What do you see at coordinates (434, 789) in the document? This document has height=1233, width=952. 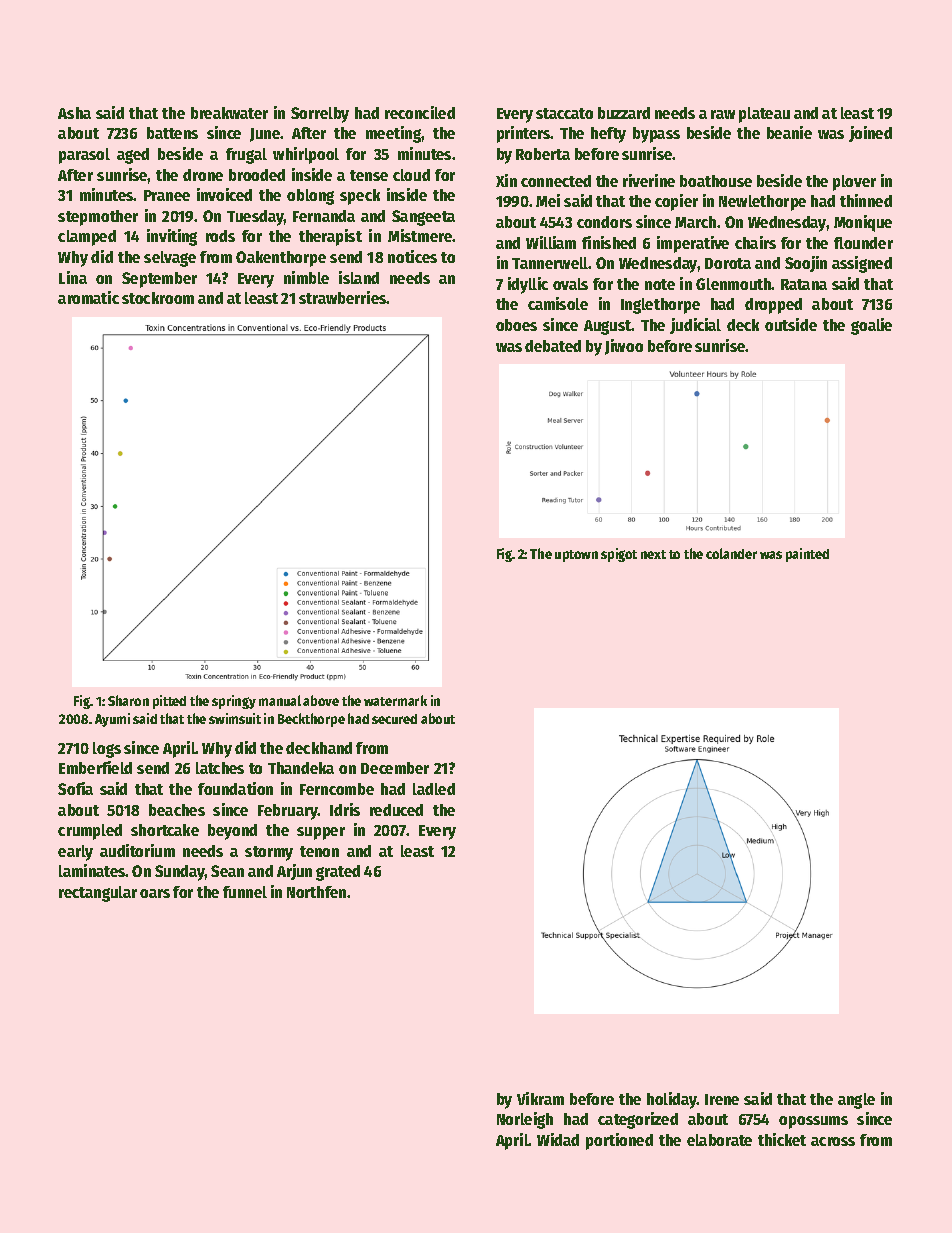 I see `ladled` at bounding box center [434, 789].
